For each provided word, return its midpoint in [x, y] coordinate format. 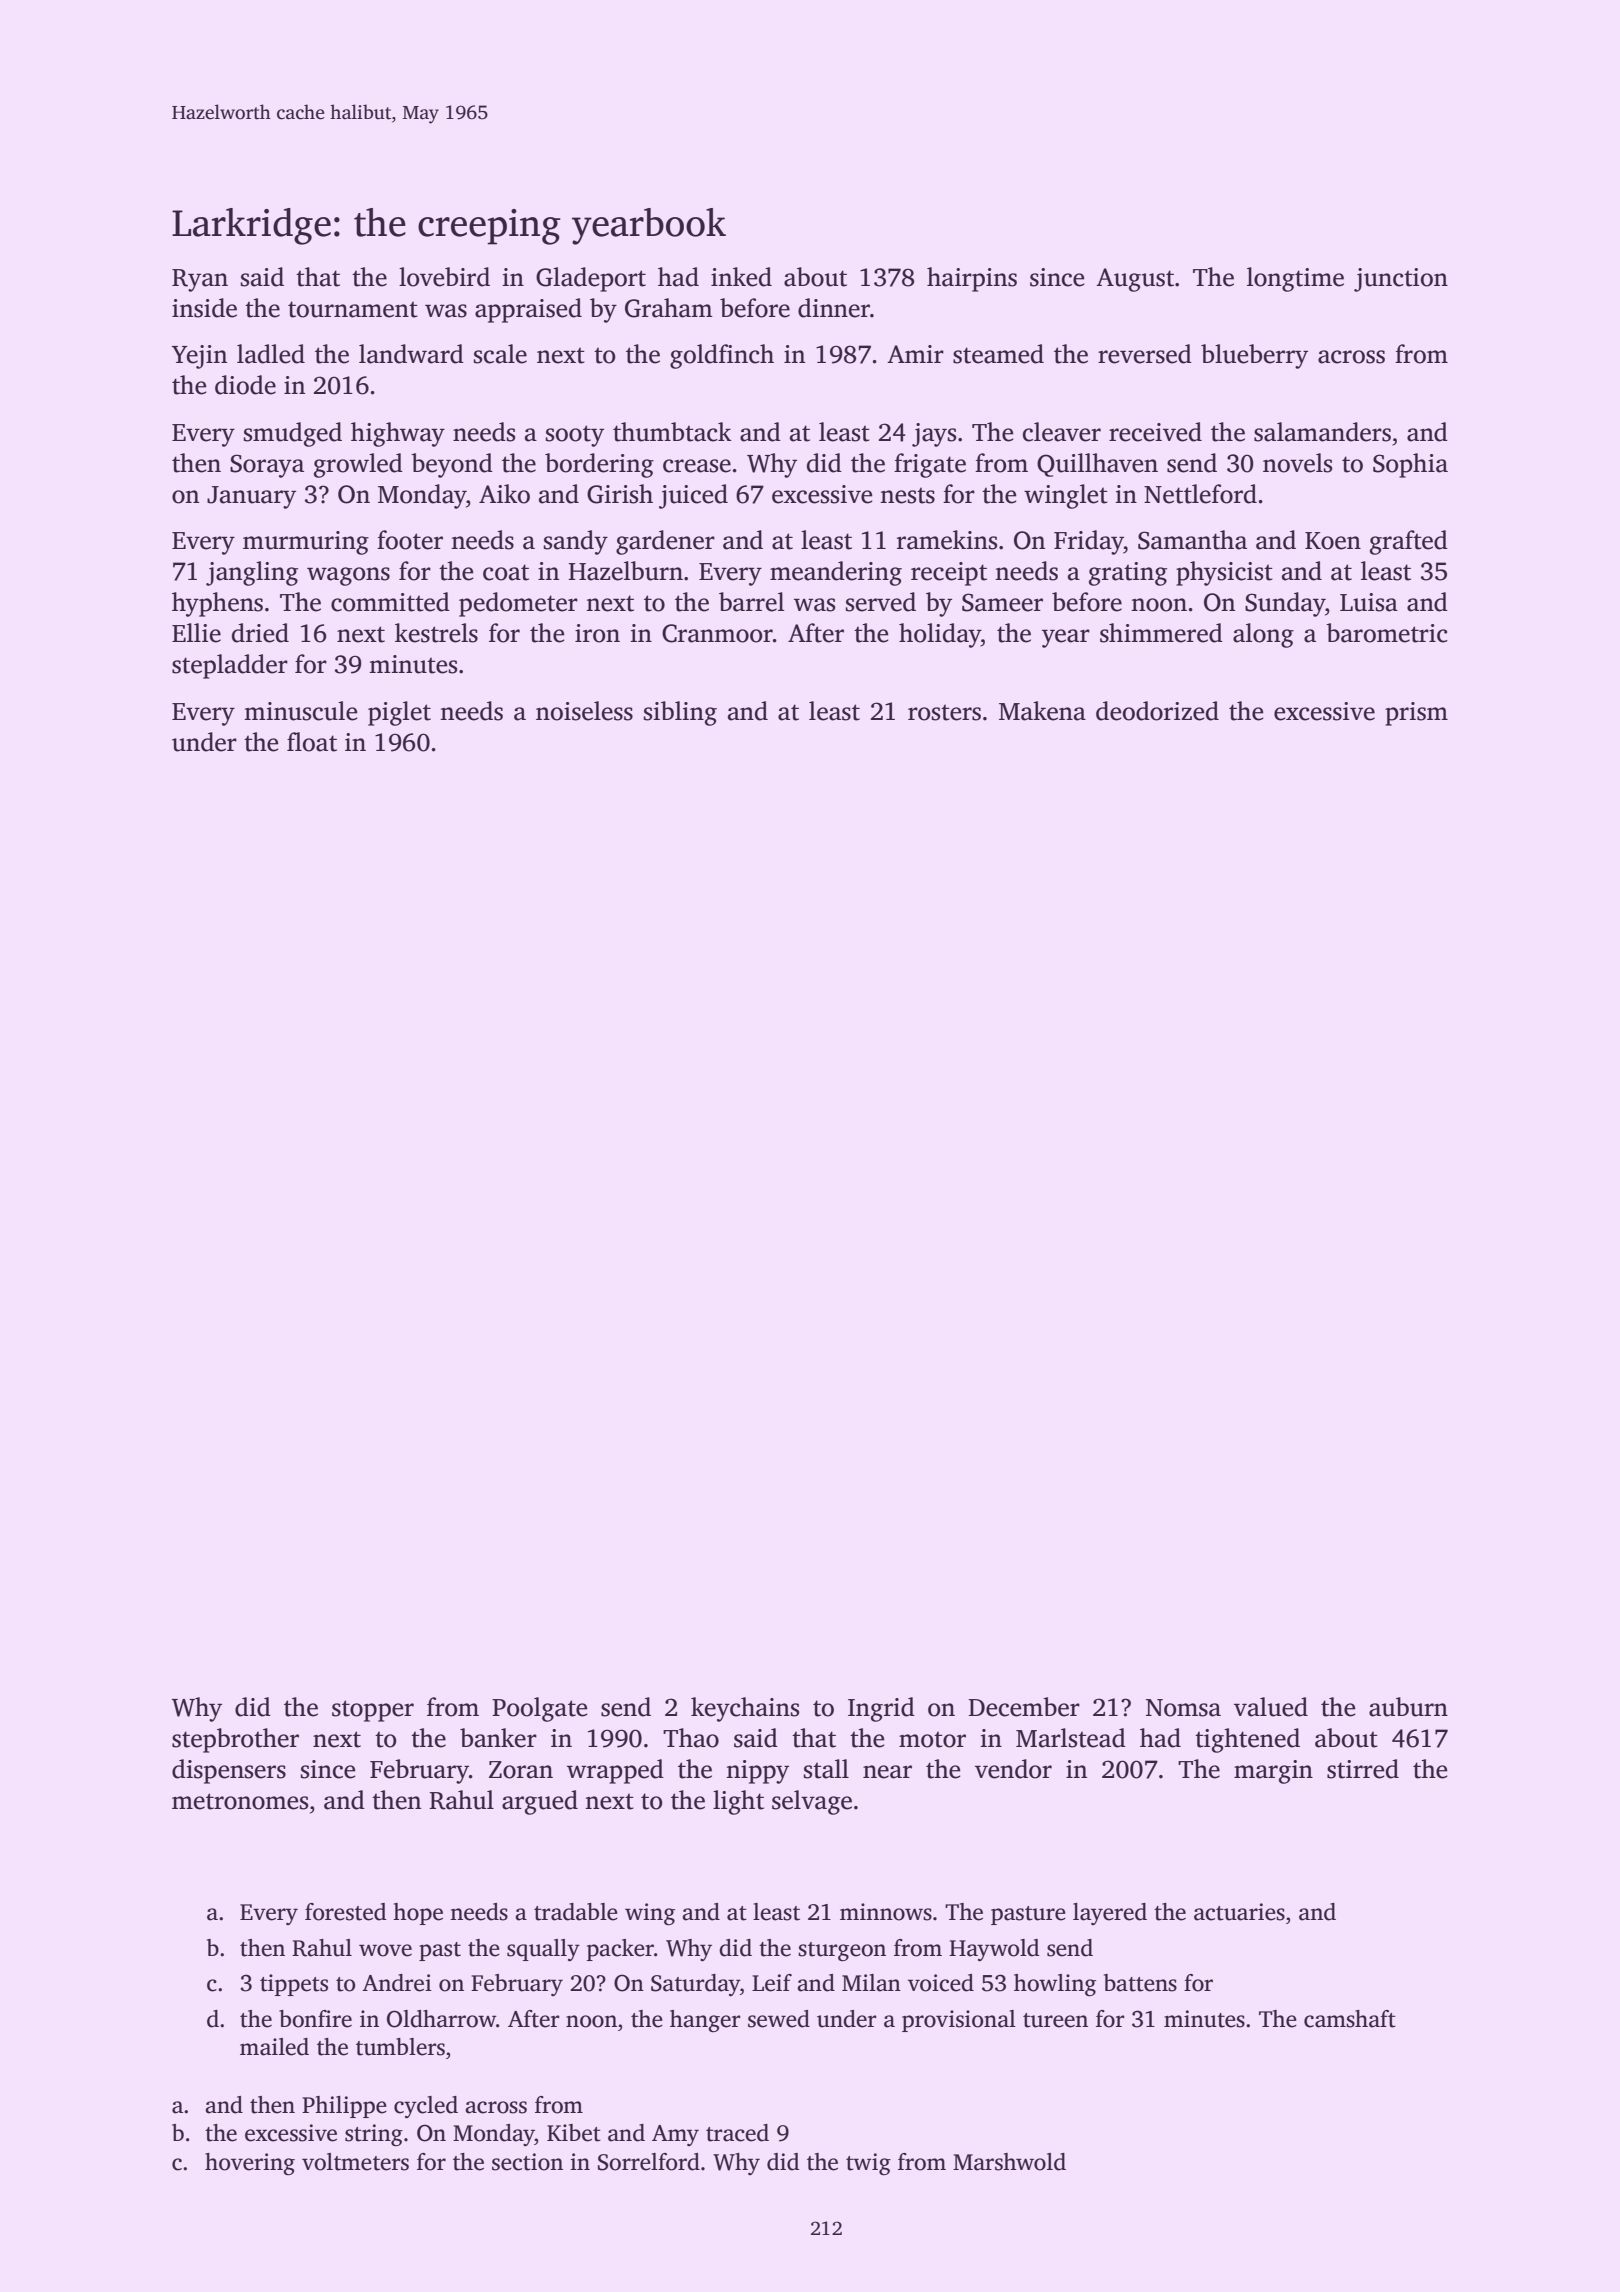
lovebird [444, 277]
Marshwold [1009, 2162]
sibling [680, 713]
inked [741, 277]
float [312, 742]
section [527, 2162]
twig [868, 2164]
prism [1416, 714]
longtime [1295, 279]
